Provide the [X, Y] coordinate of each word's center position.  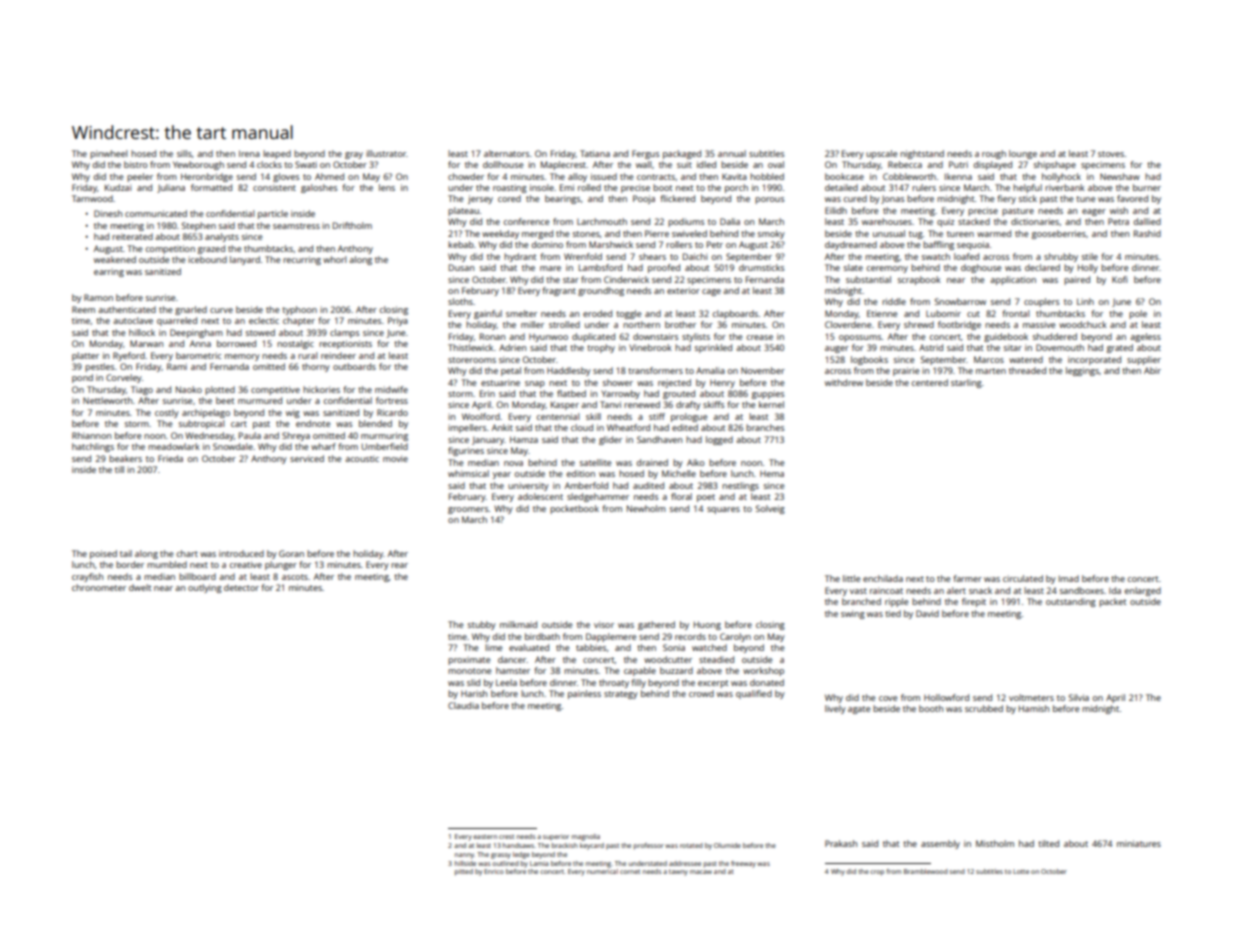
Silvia [1079, 697]
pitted [464, 872]
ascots [295, 577]
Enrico [494, 871]
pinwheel [109, 154]
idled [706, 164]
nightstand [922, 154]
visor [604, 624]
